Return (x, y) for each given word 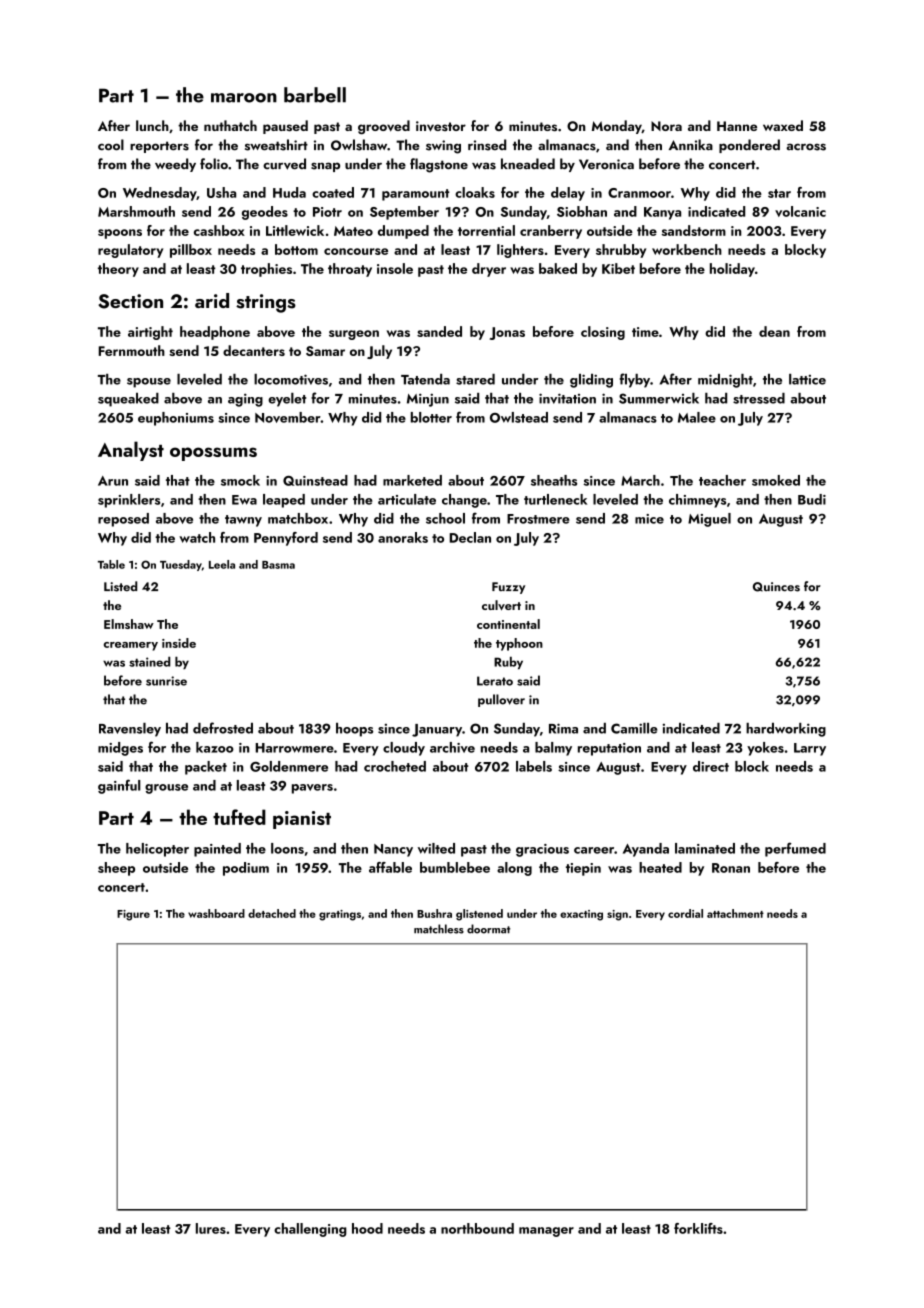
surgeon (354, 335)
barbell (315, 95)
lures (211, 1228)
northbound (477, 1228)
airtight (150, 333)
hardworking (786, 730)
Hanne (737, 126)
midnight (725, 381)
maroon (244, 98)
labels (534, 766)
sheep (116, 869)
